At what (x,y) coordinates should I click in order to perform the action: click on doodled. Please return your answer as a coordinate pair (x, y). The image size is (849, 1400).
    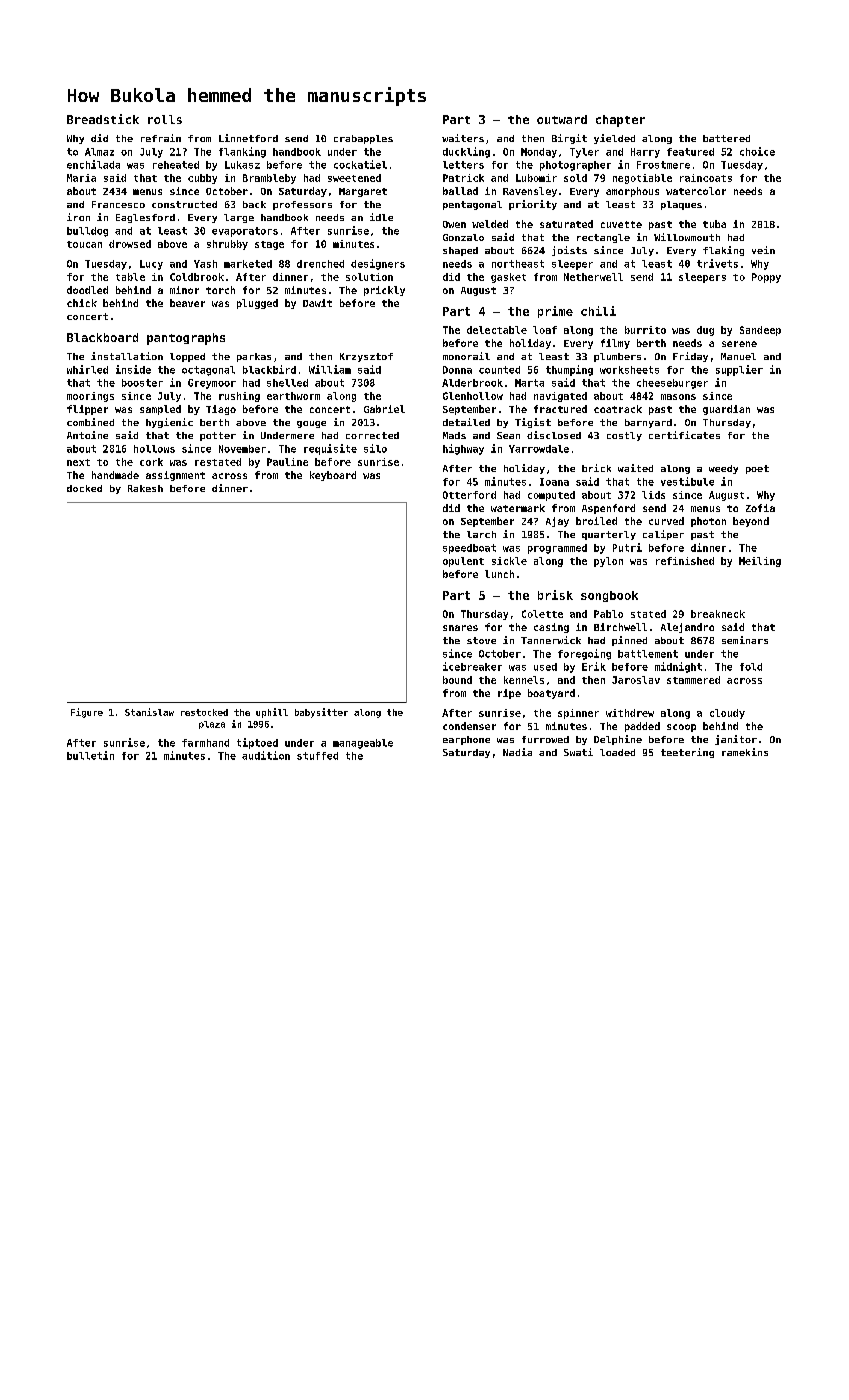
    Looking at the image, I should click on (87, 290).
